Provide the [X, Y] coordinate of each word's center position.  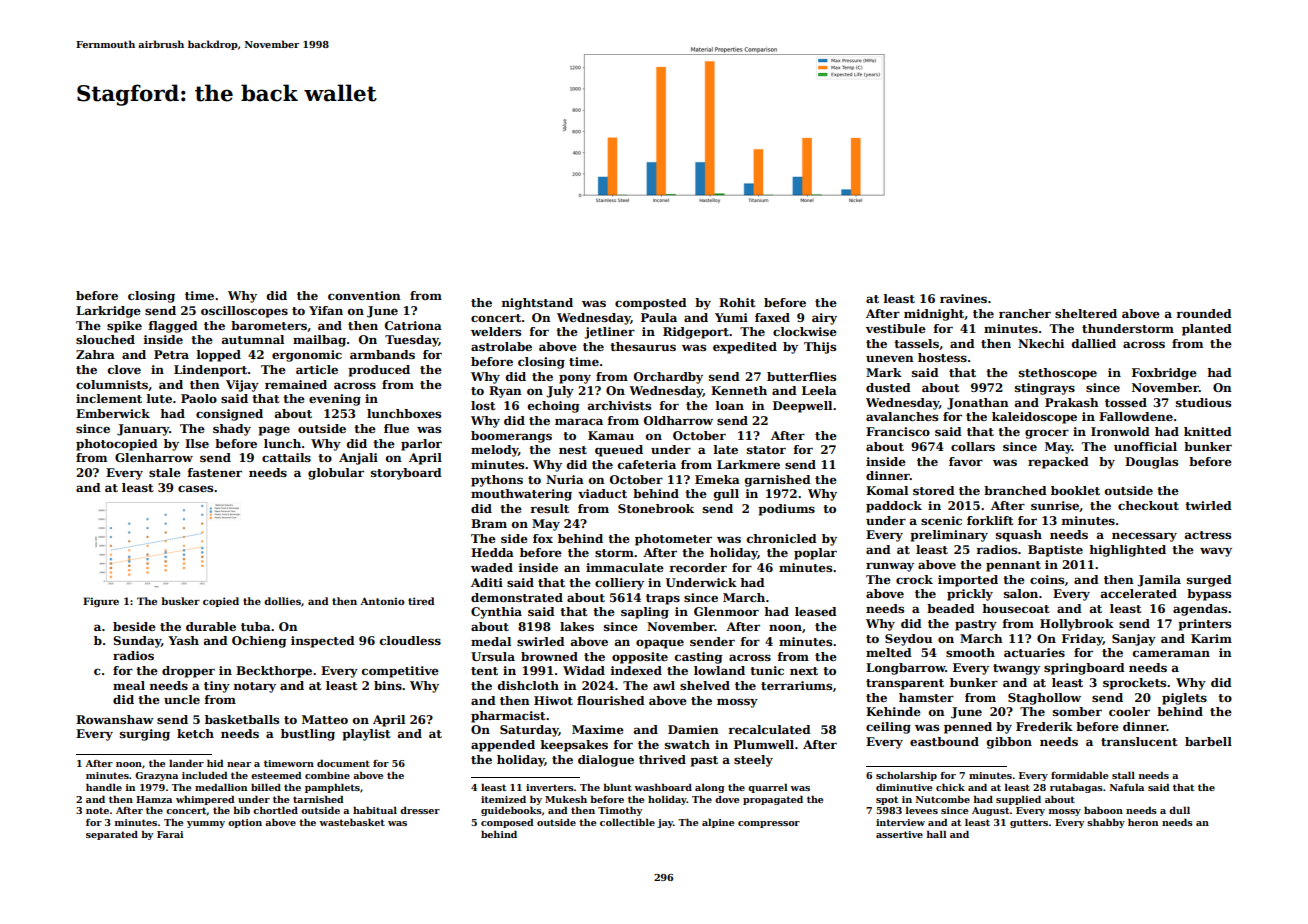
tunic [767, 670]
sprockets [1134, 684]
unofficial [1145, 446]
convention [364, 295]
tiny [217, 687]
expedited [745, 348]
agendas [1200, 610]
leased [816, 611]
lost [483, 405]
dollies [282, 601]
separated [112, 835]
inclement [109, 398]
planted [1207, 330]
